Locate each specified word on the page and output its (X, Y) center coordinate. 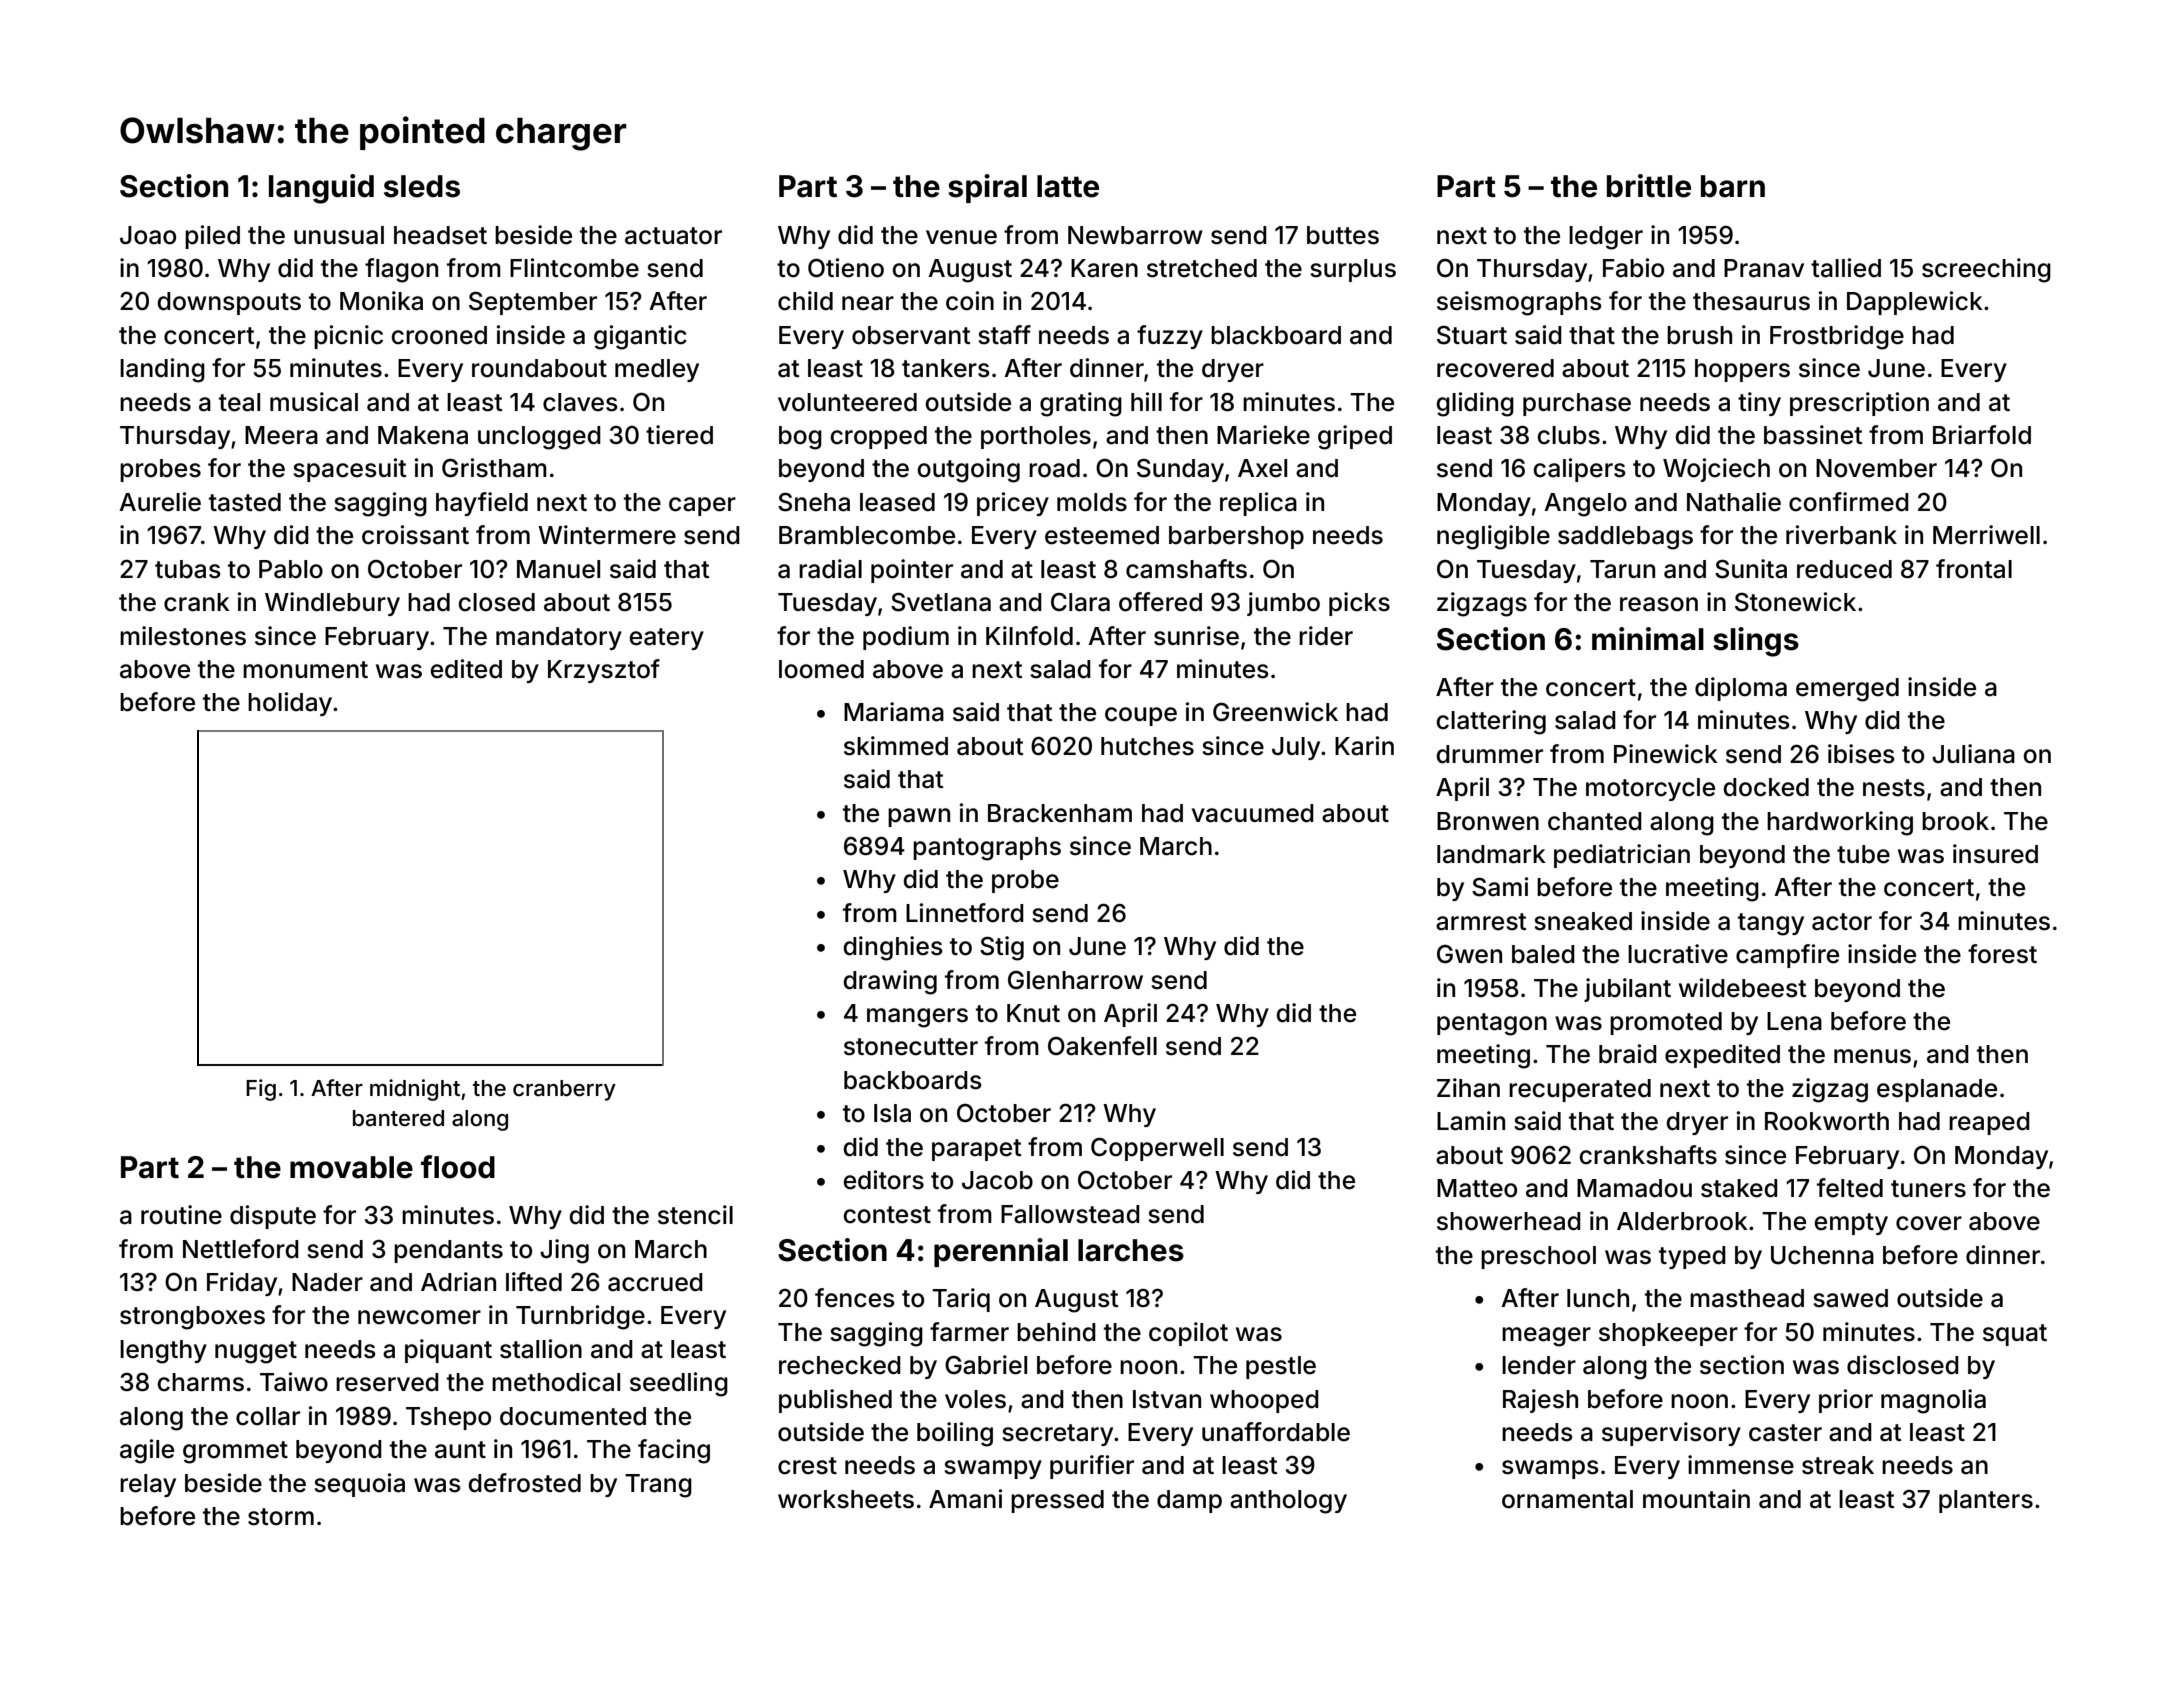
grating (1081, 404)
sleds (422, 186)
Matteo (1477, 1188)
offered (1160, 602)
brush (1699, 335)
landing (162, 370)
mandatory (559, 638)
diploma (1741, 689)
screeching (1986, 270)
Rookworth (1827, 1121)
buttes (1343, 235)
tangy (1771, 924)
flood (458, 1167)
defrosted (524, 1483)
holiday (290, 704)
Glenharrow (1075, 980)
